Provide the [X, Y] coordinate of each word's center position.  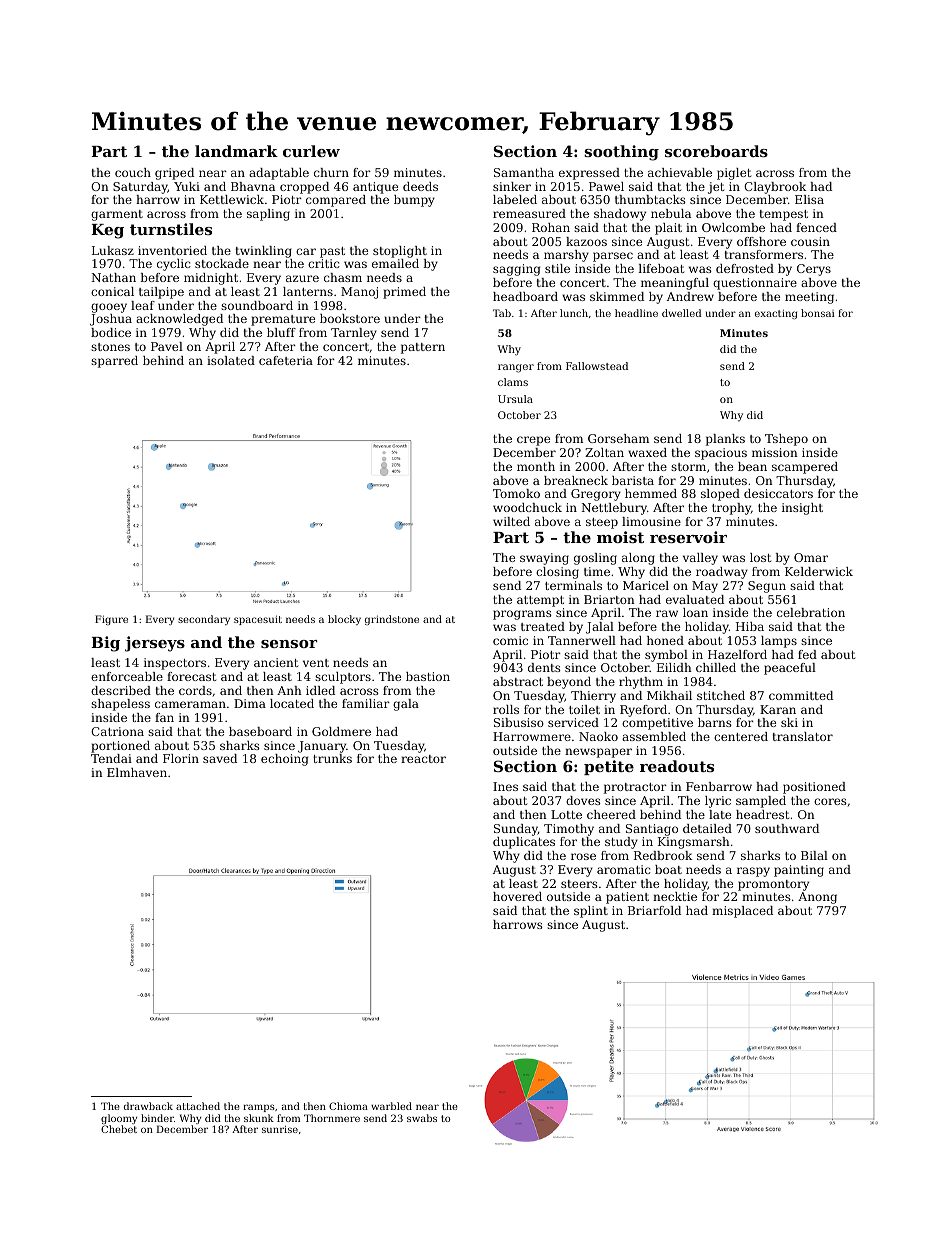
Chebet [119, 1129]
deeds [420, 186]
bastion [428, 676]
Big [105, 644]
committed [801, 695]
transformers [764, 254]
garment [117, 215]
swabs [422, 1118]
